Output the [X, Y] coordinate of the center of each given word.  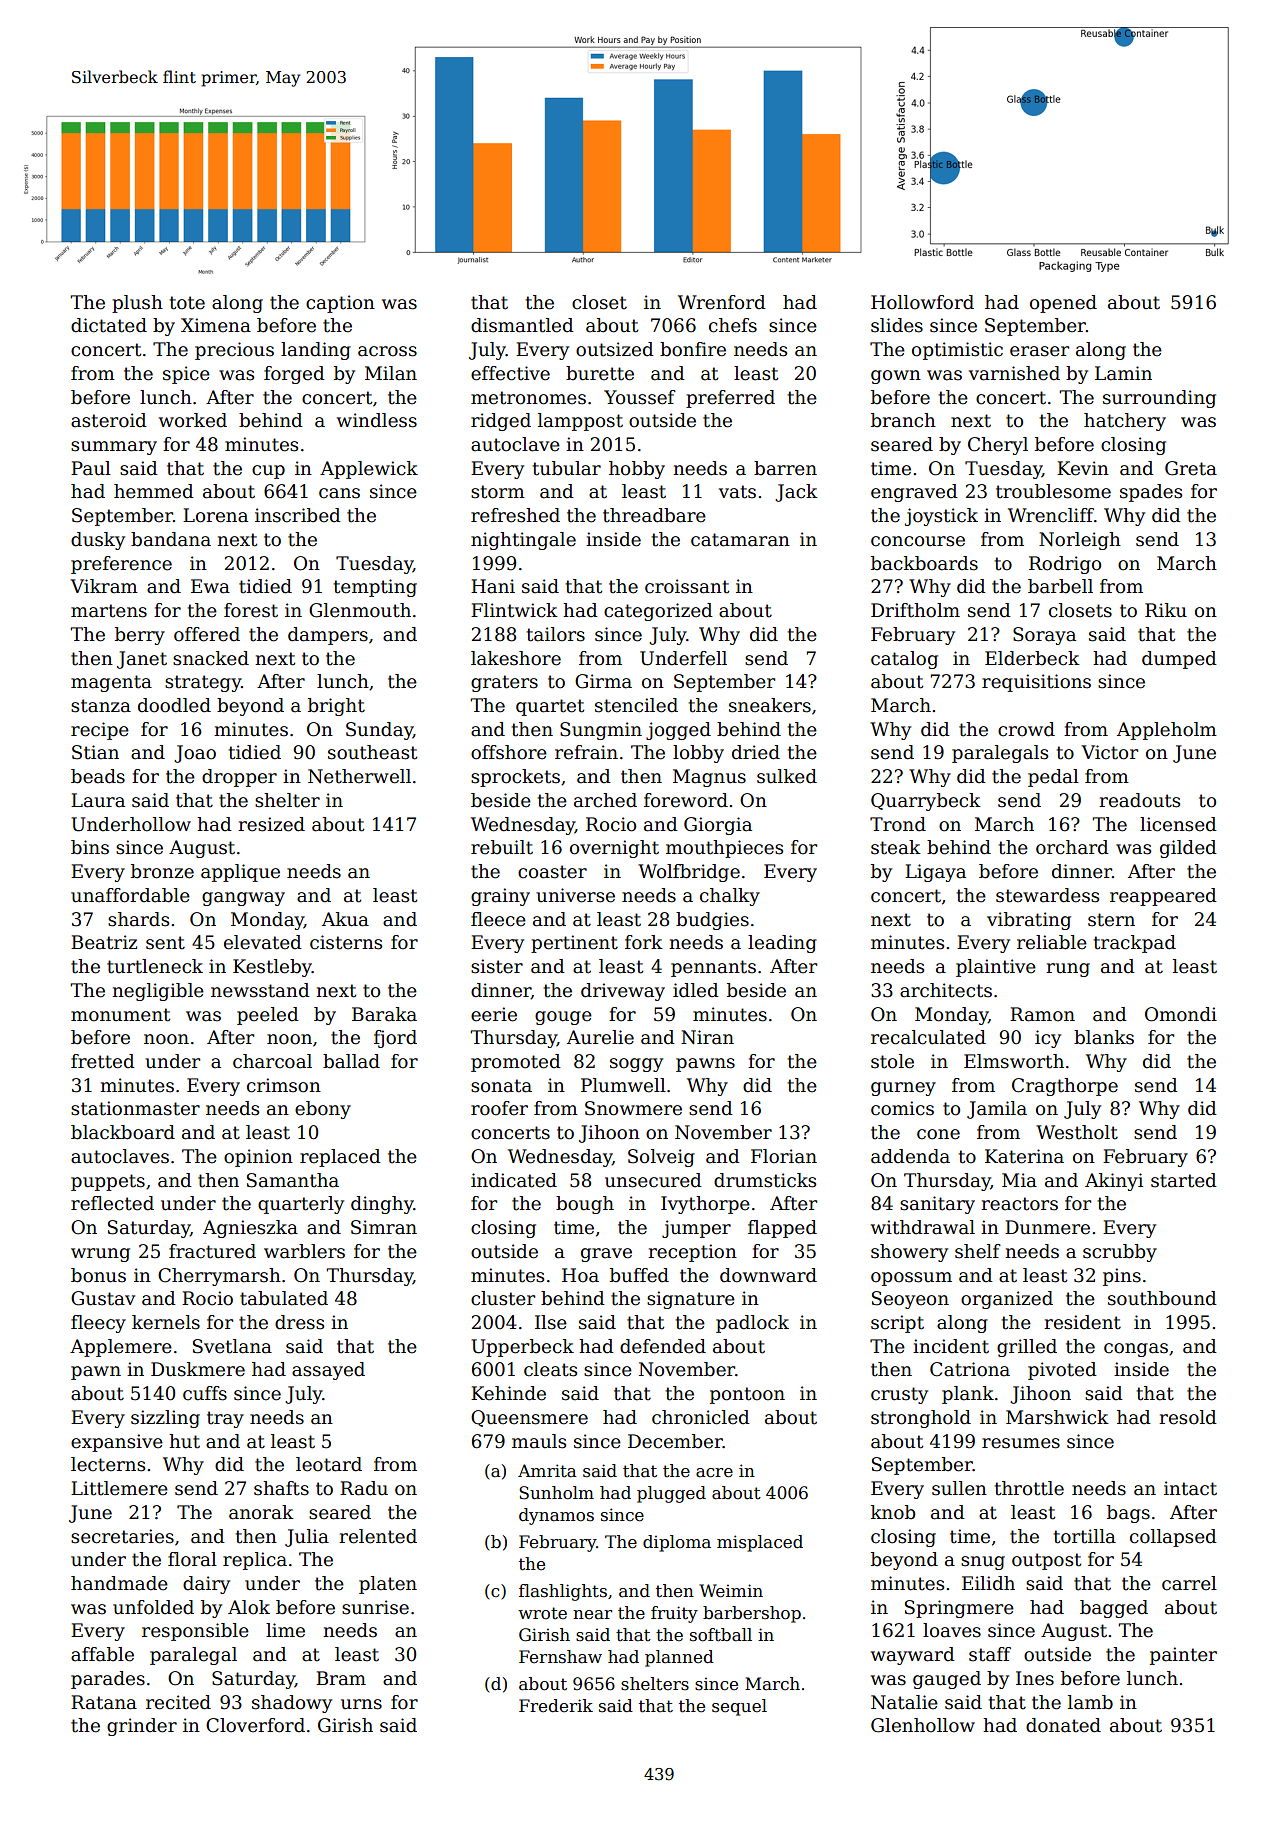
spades [1151, 493]
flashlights [563, 1592]
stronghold [921, 1419]
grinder [142, 1727]
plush [137, 304]
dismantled [522, 325]
